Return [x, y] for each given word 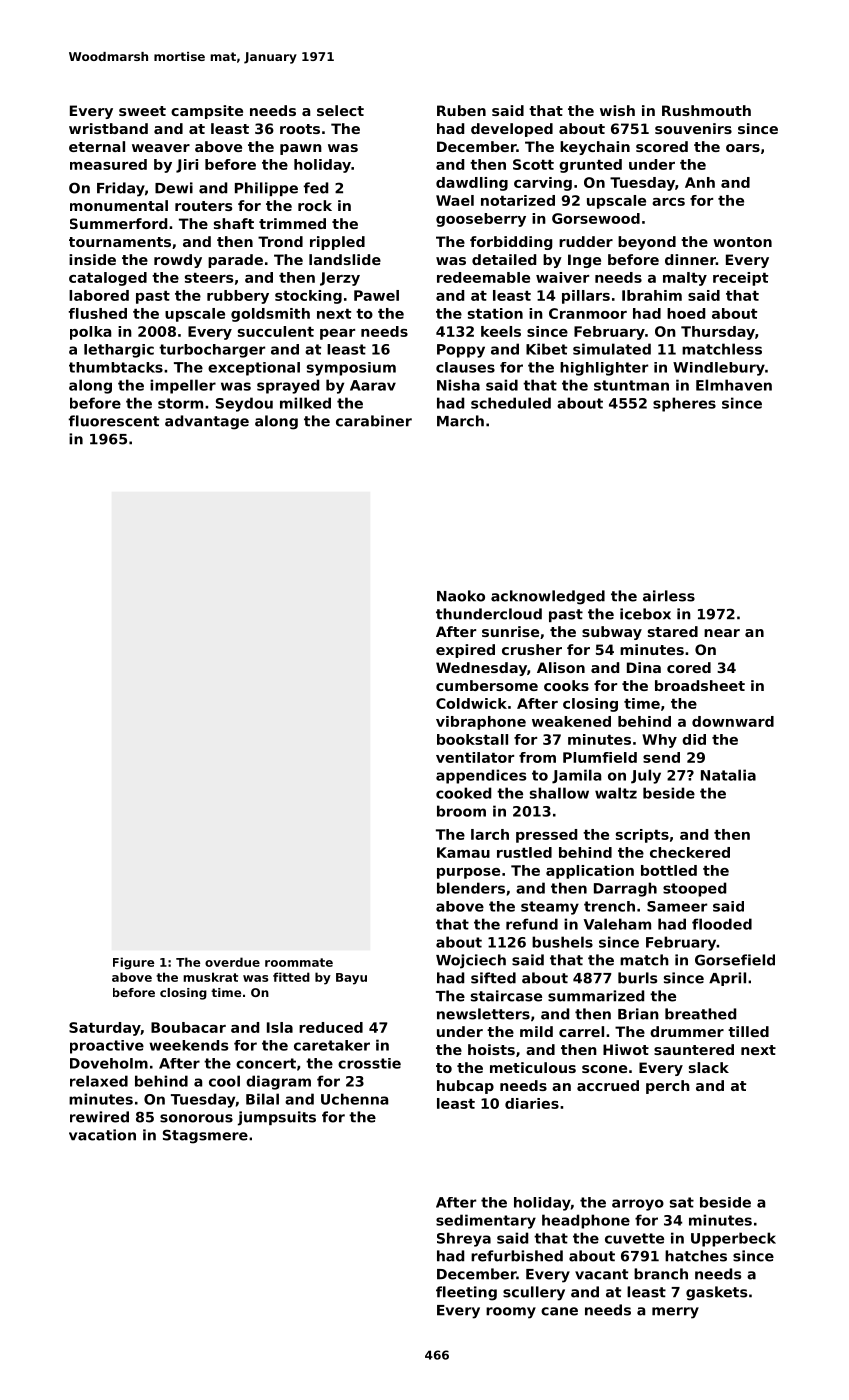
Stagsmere [205, 1136]
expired [465, 651]
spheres [684, 404]
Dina [644, 667]
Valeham [617, 924]
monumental [119, 205]
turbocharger [212, 351]
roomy [511, 1313]
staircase [506, 996]
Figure [133, 963]
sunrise [510, 631]
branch [661, 1274]
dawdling [472, 184]
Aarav [373, 385]
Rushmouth [706, 110]
